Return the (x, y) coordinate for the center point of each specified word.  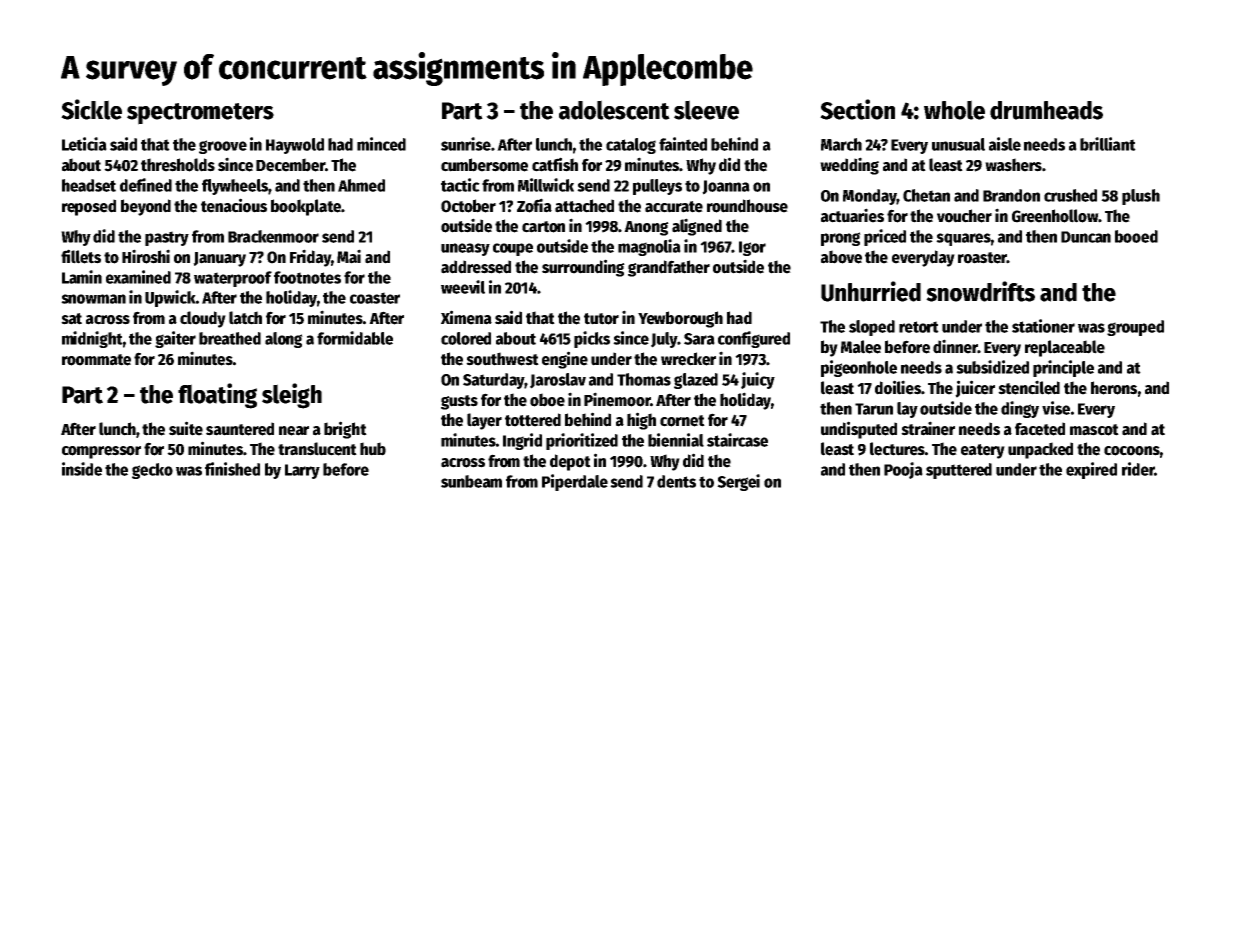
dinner (955, 346)
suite (186, 428)
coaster (375, 298)
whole (954, 110)
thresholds (178, 165)
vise (1056, 408)
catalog (631, 146)
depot (570, 462)
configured (754, 339)
